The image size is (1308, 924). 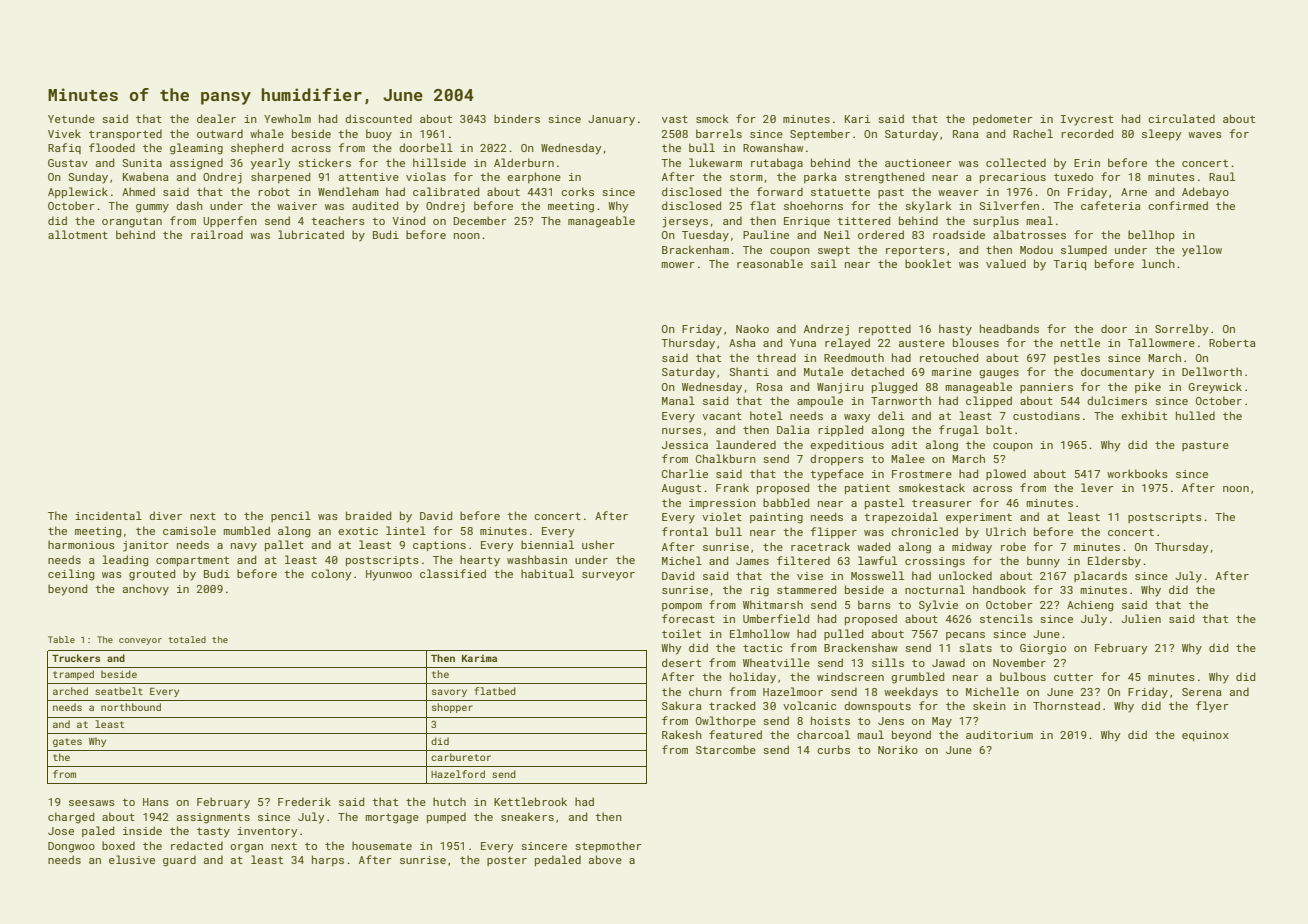 What do you see at coordinates (78, 234) in the document?
I see `allotment` at bounding box center [78, 234].
